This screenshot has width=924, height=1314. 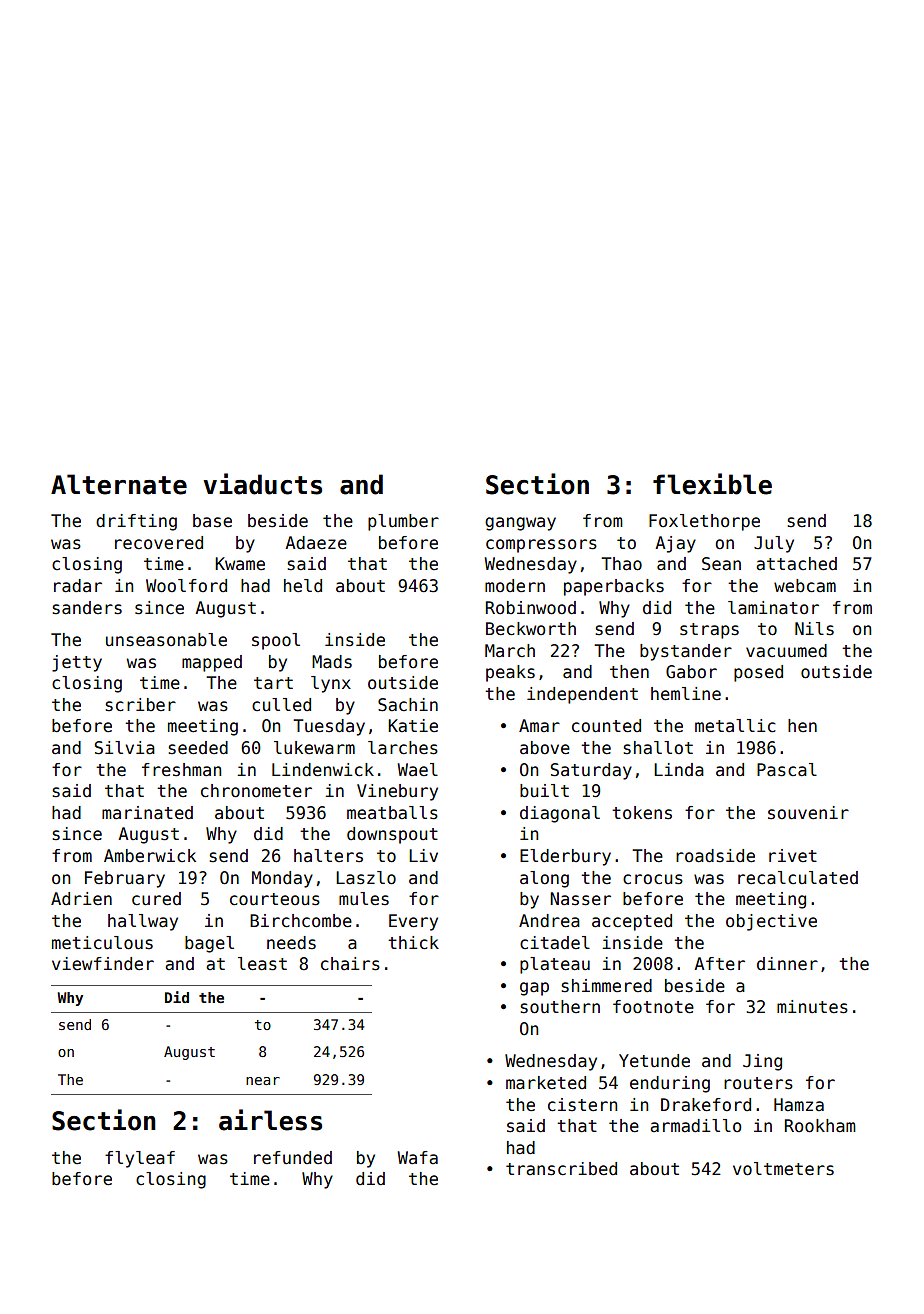 What do you see at coordinates (812, 1007) in the screenshot?
I see `minutes` at bounding box center [812, 1007].
